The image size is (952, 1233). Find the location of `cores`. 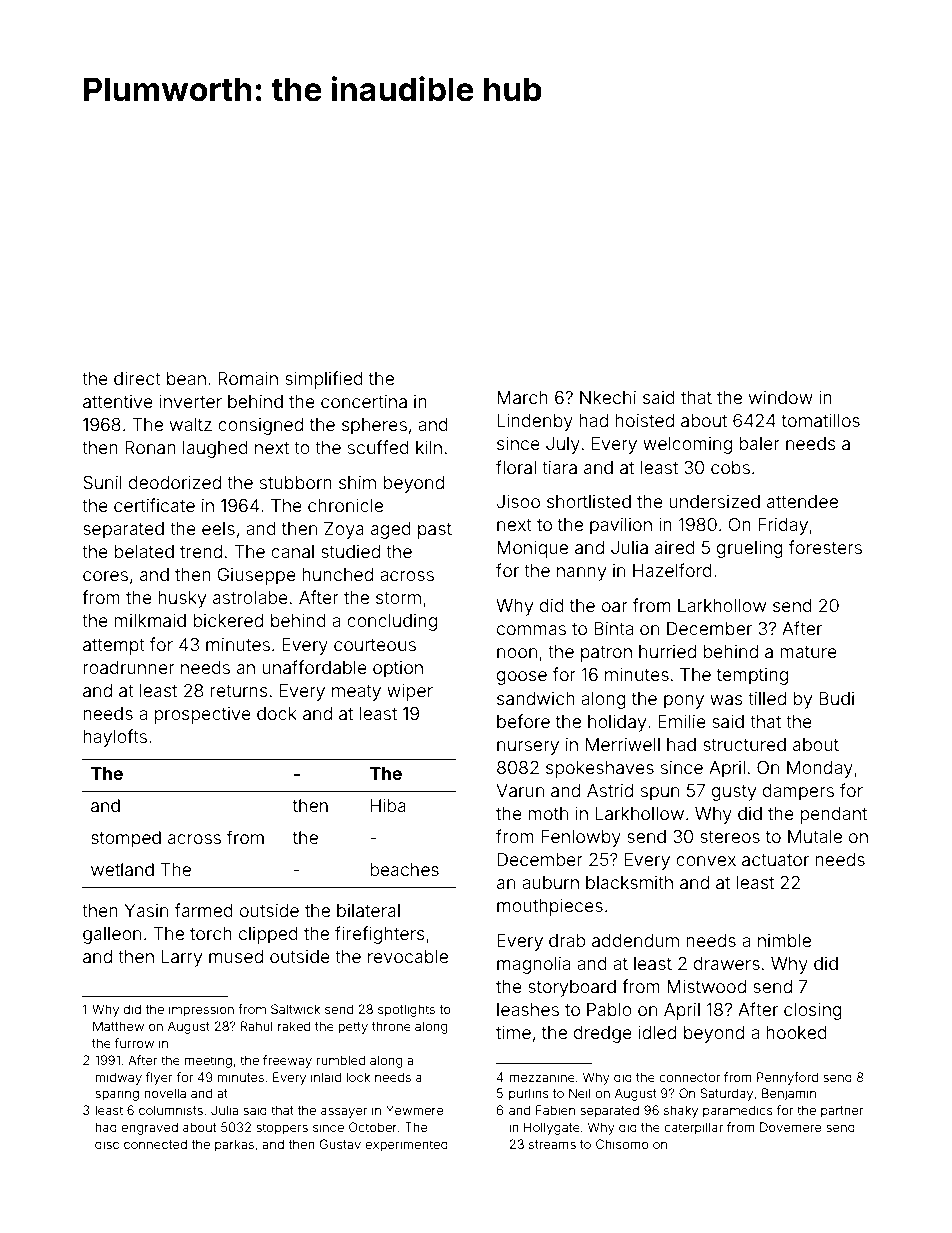

cores is located at coordinates (105, 576).
